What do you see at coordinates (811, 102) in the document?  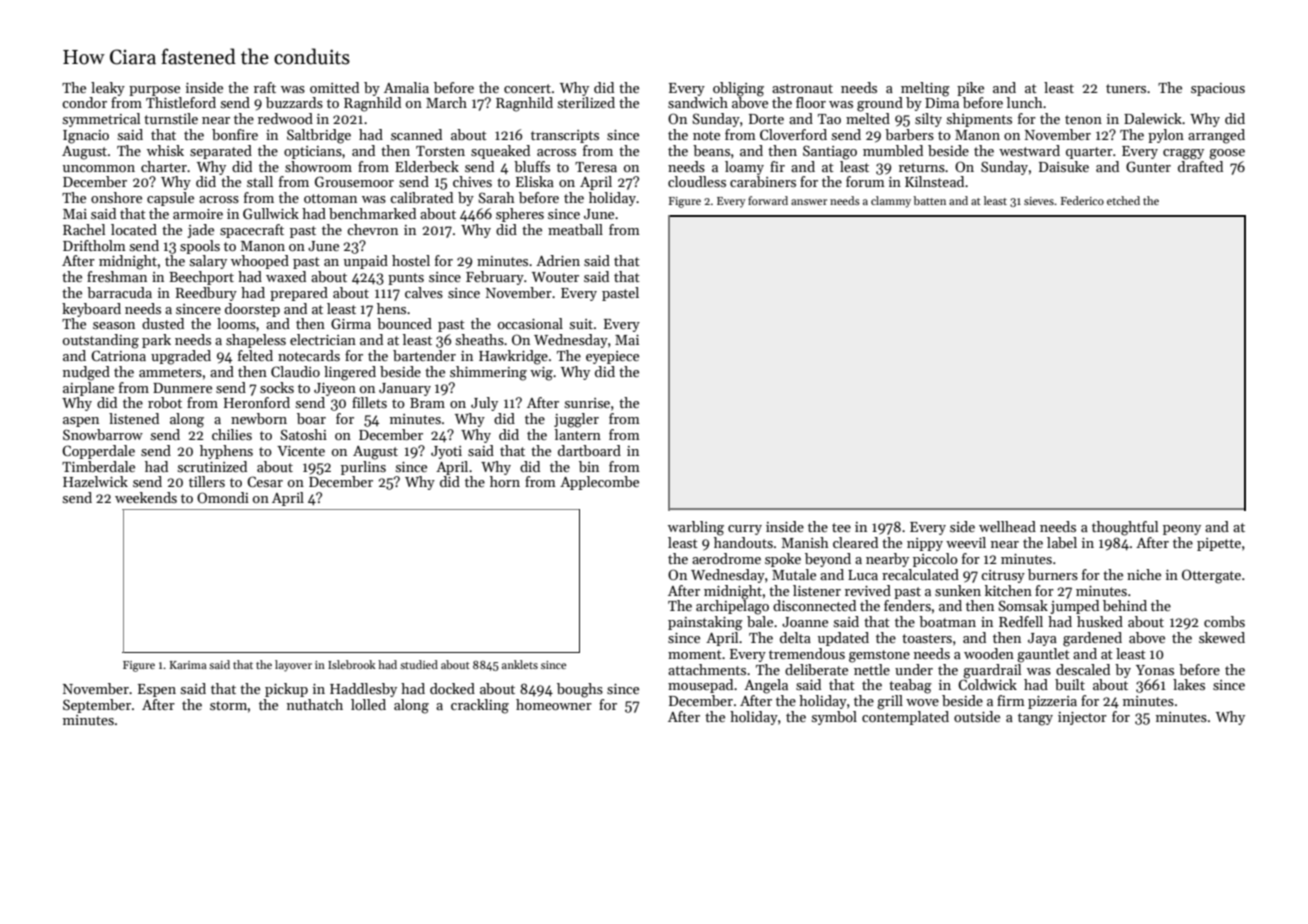 I see `floor` at bounding box center [811, 102].
